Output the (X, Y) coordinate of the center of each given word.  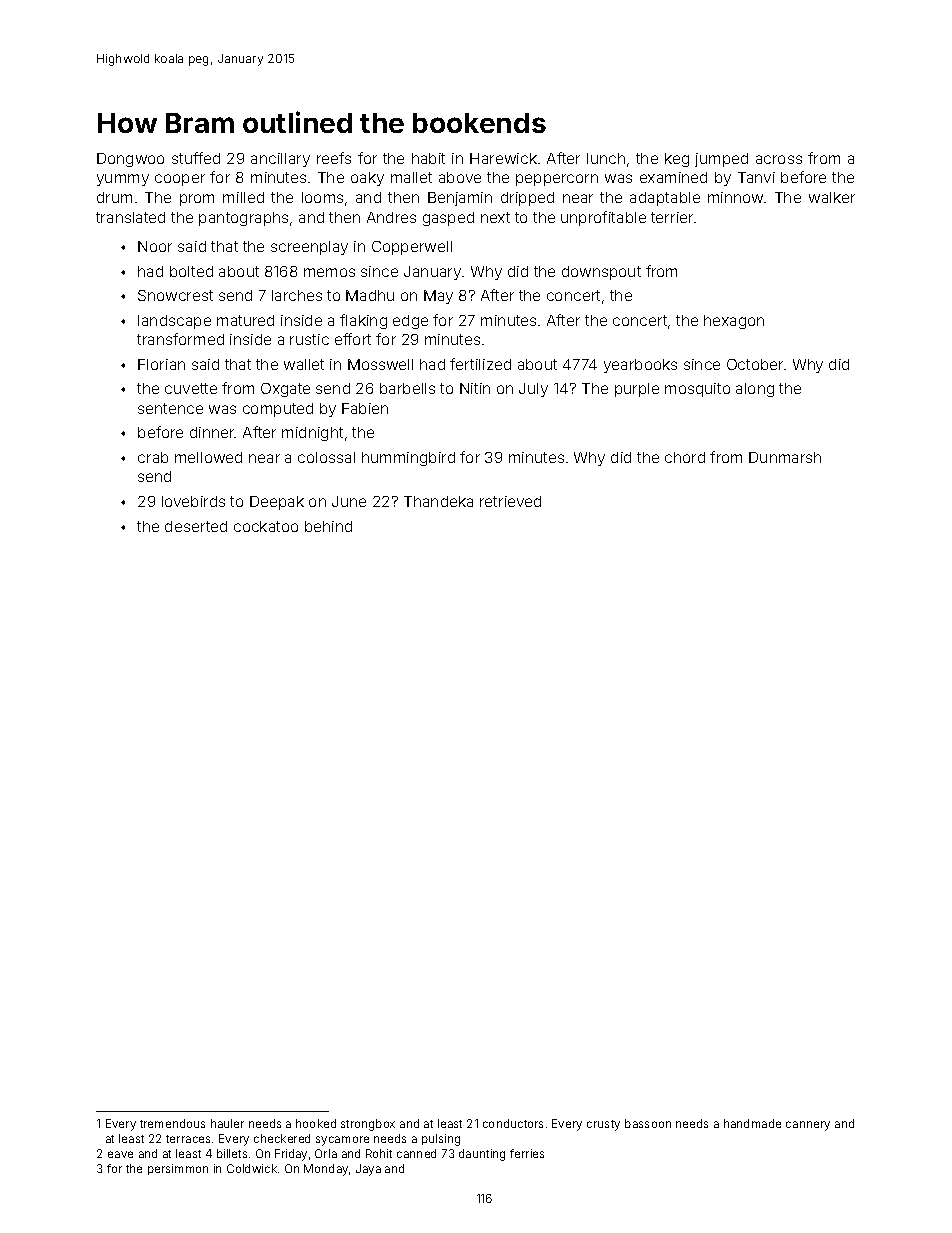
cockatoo (266, 526)
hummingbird (408, 459)
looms (322, 197)
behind (328, 526)
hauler (227, 1123)
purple (637, 390)
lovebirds (193, 501)
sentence (170, 408)
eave (120, 1154)
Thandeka (438, 501)
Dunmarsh (785, 457)
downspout (601, 273)
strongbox (368, 1125)
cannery (808, 1126)
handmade (752, 1123)
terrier (673, 217)
